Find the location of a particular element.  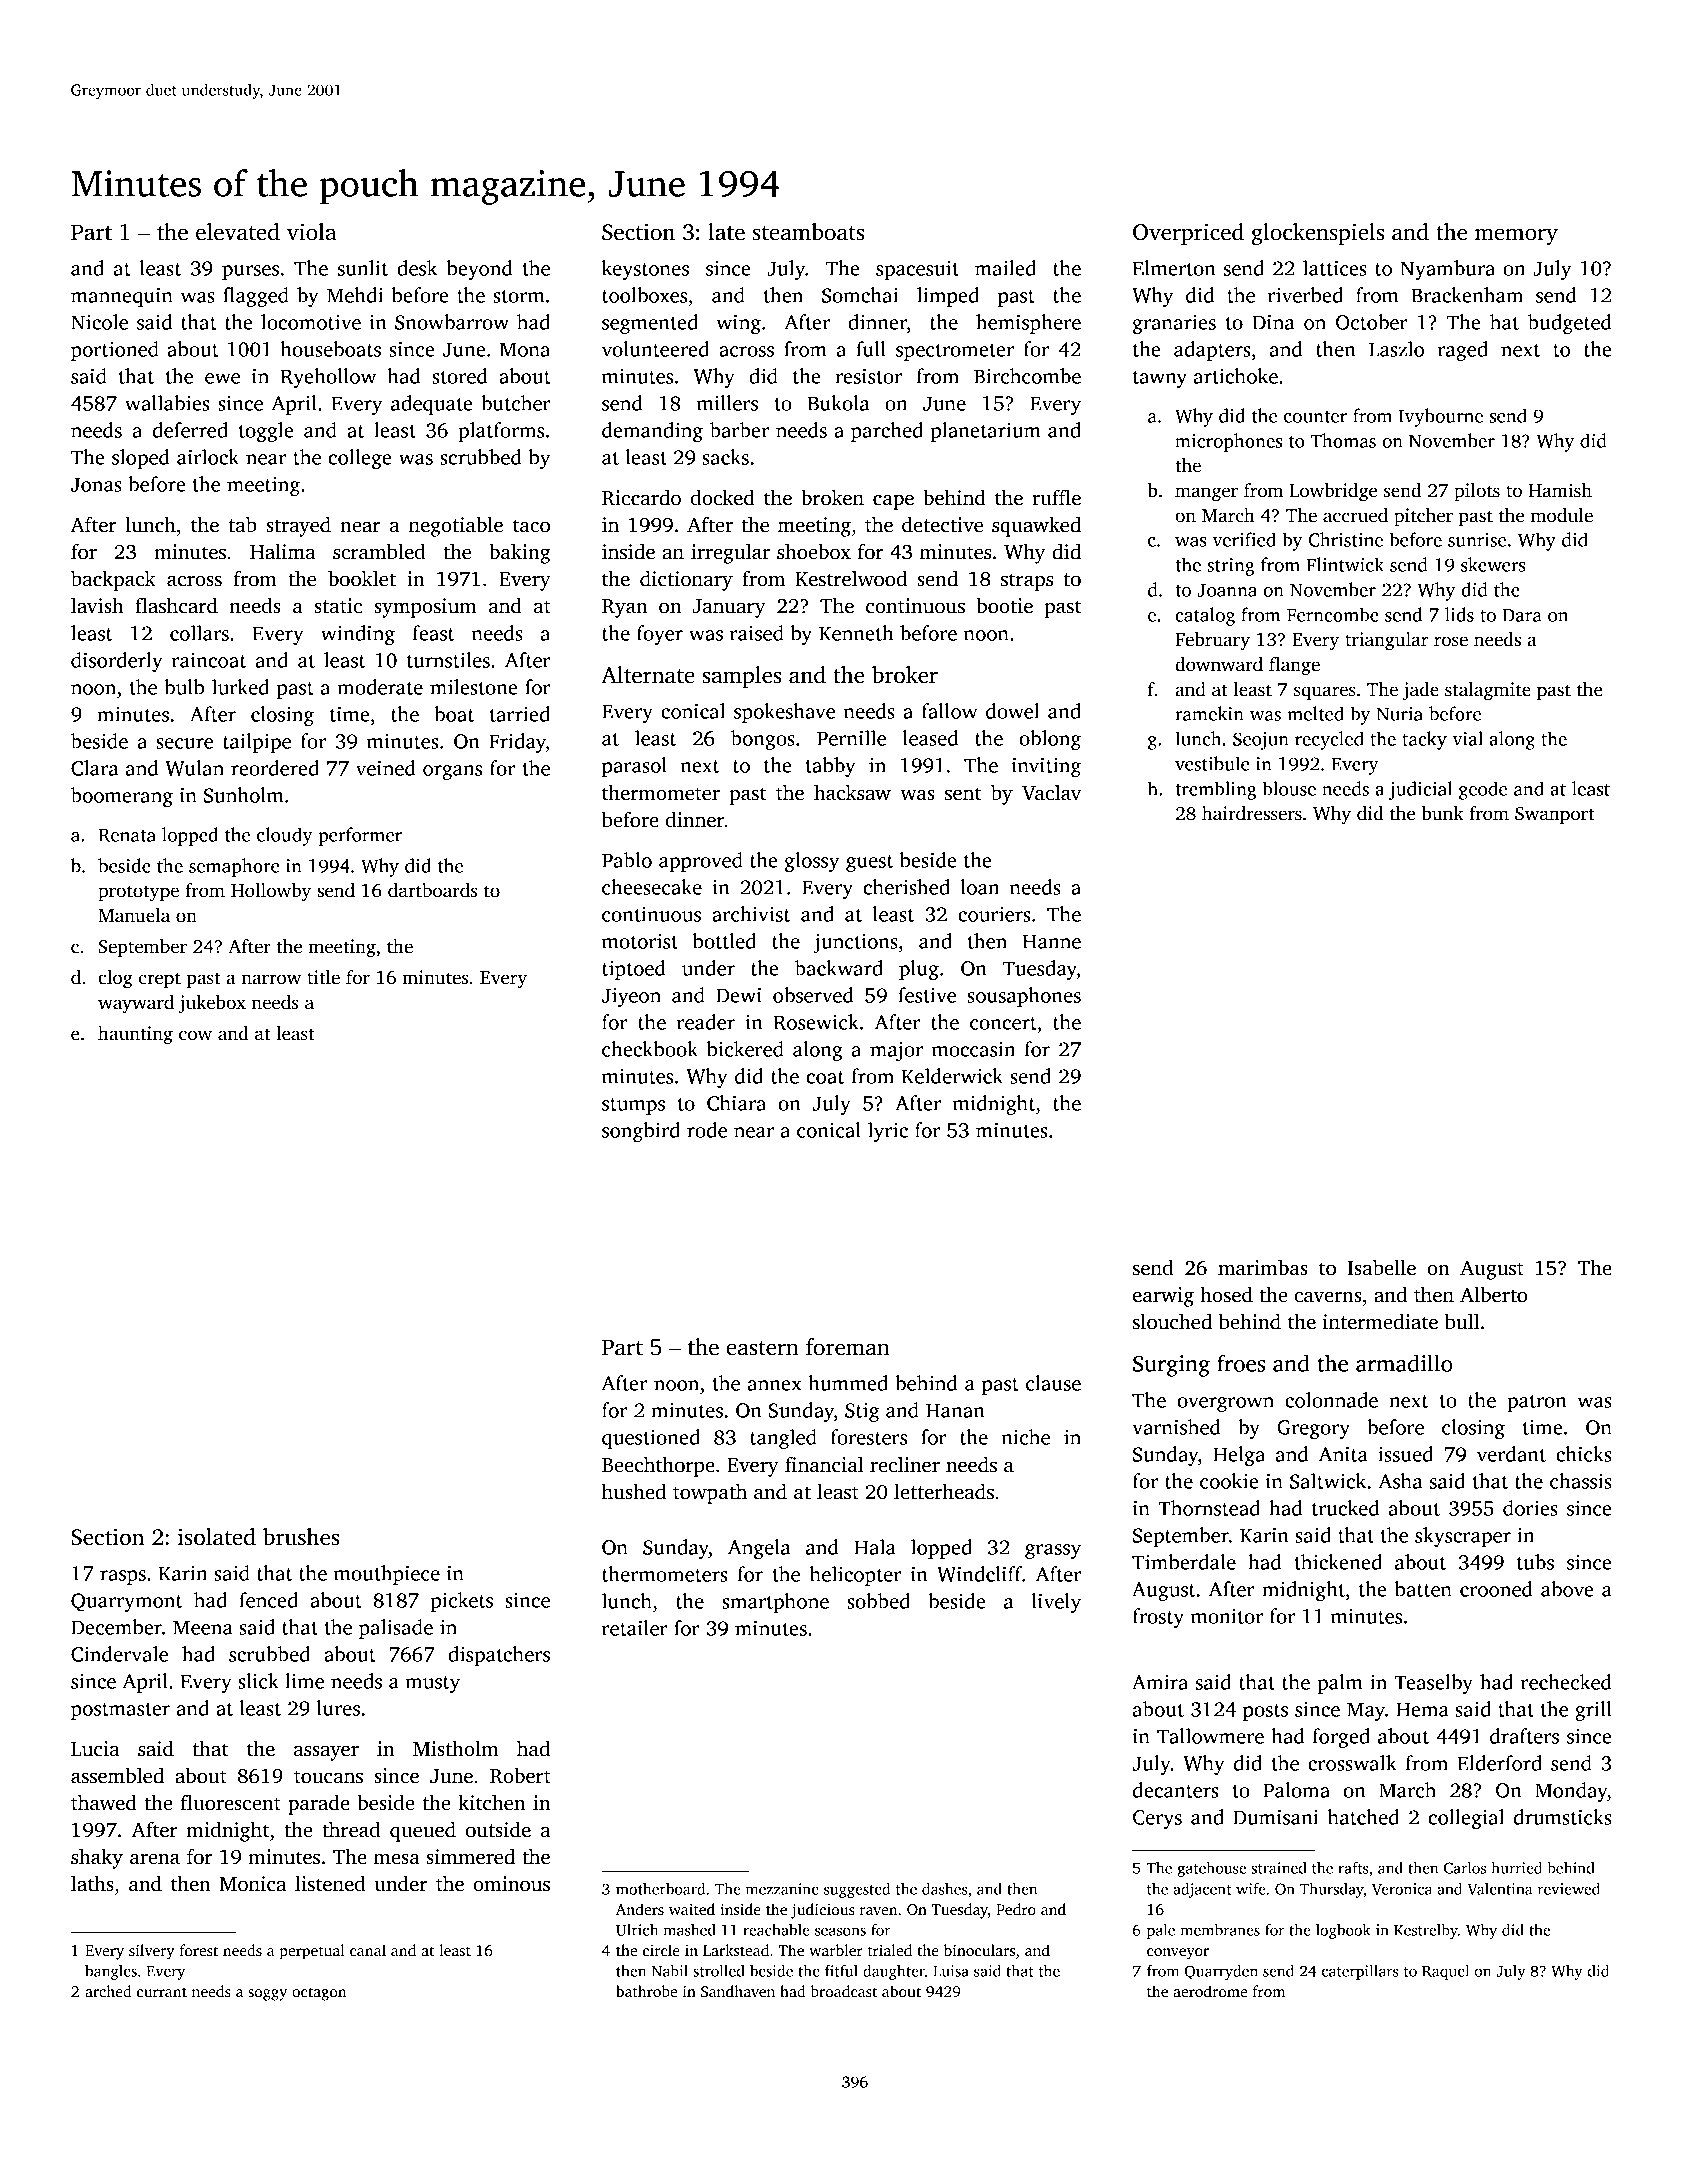

viola is located at coordinates (312, 232).
